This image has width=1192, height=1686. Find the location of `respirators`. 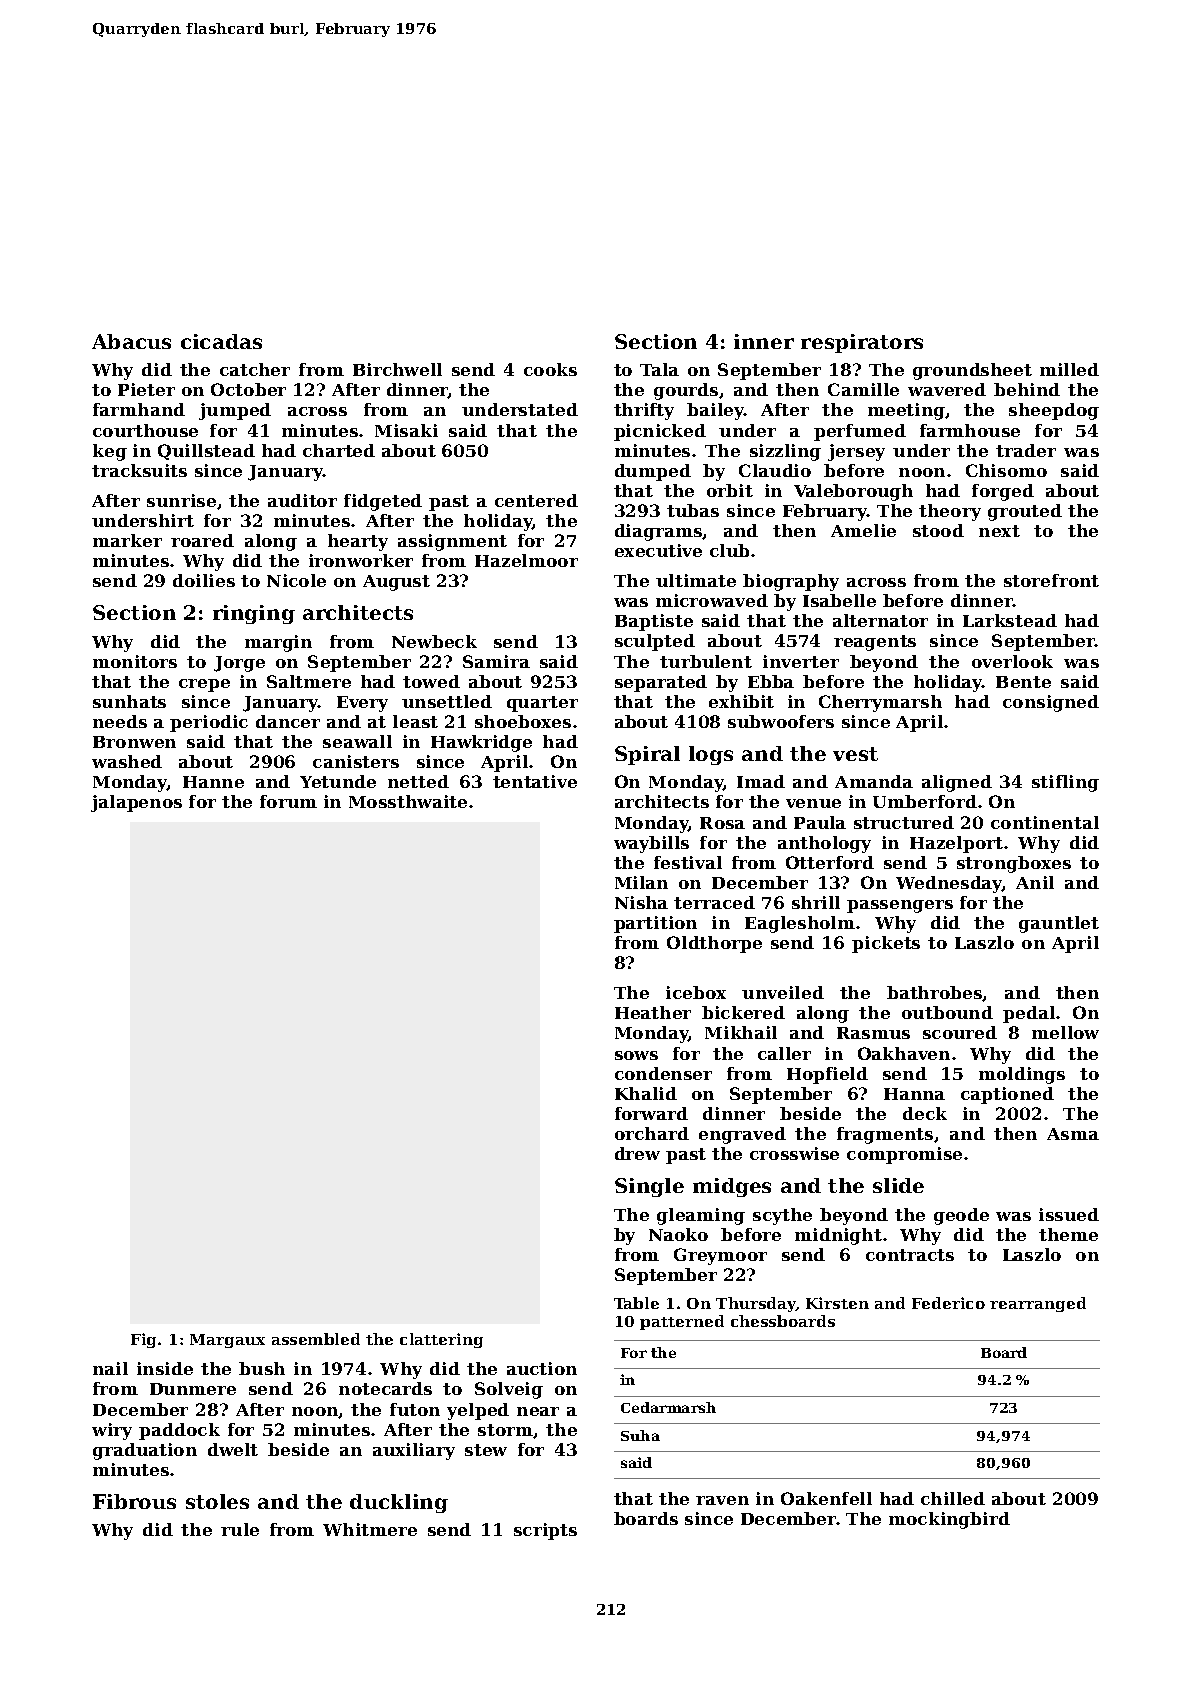

respirators is located at coordinates (862, 343).
